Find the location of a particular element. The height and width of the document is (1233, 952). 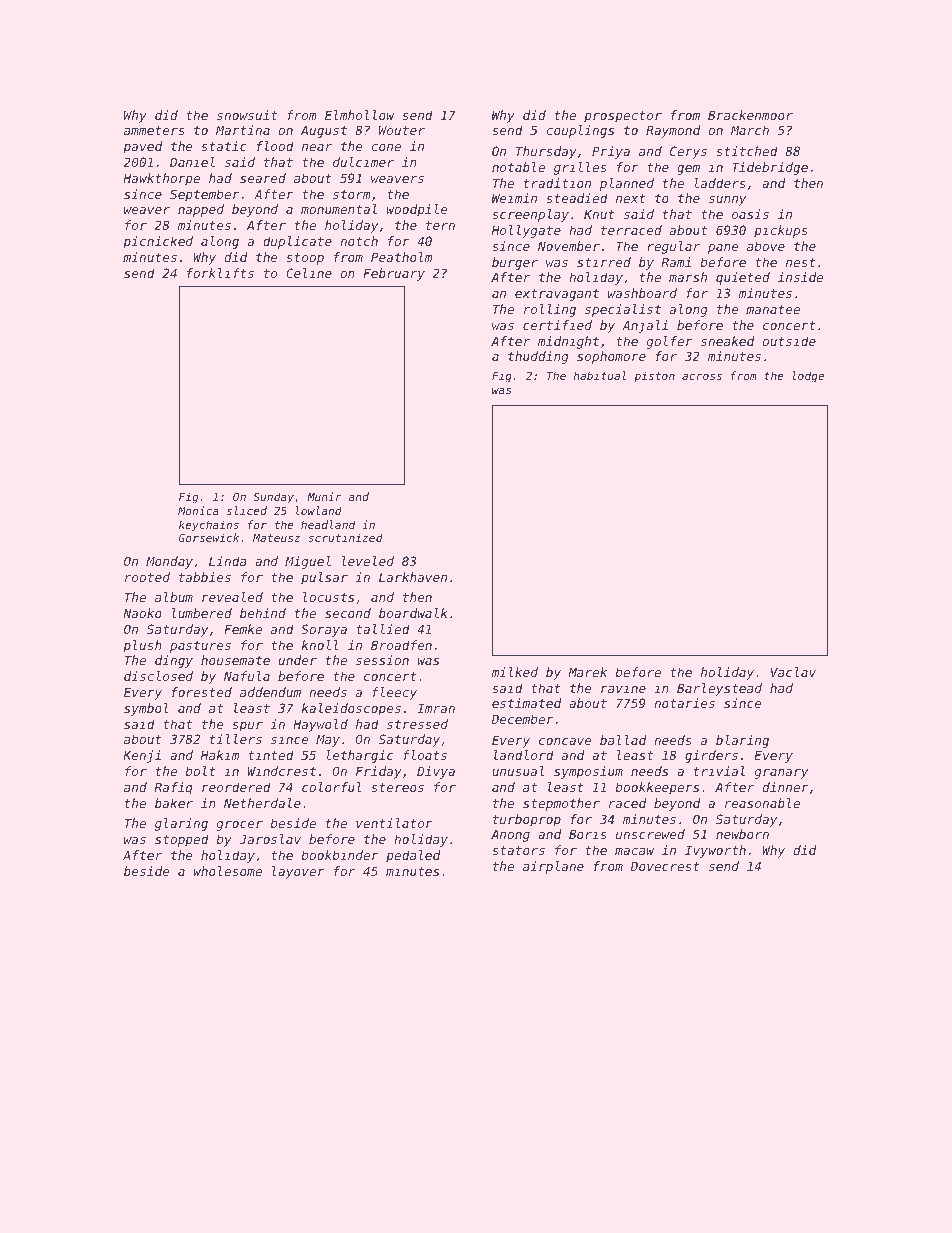

snowsuit is located at coordinates (247, 115).
